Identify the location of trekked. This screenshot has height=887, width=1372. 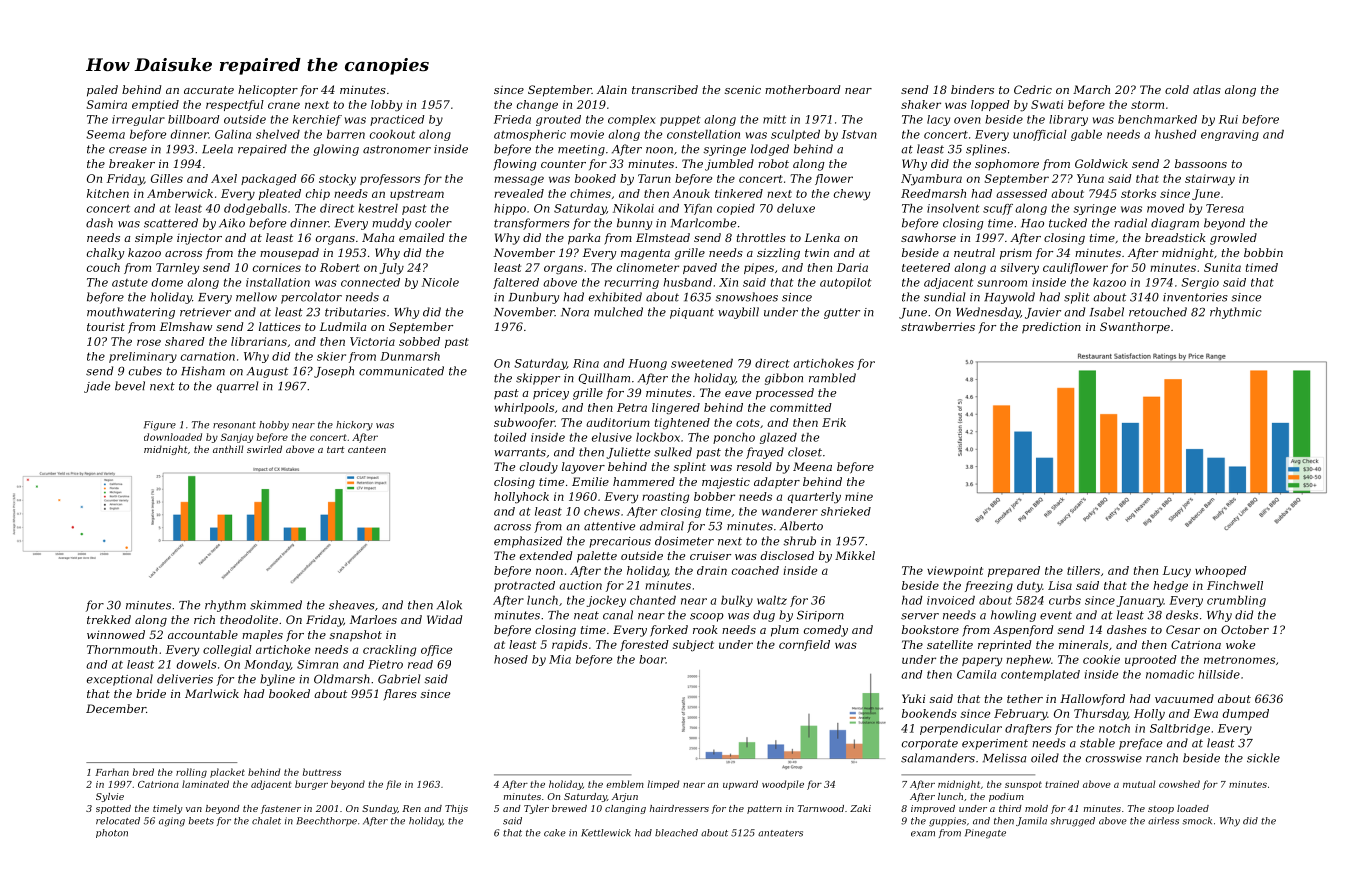
(109, 619).
